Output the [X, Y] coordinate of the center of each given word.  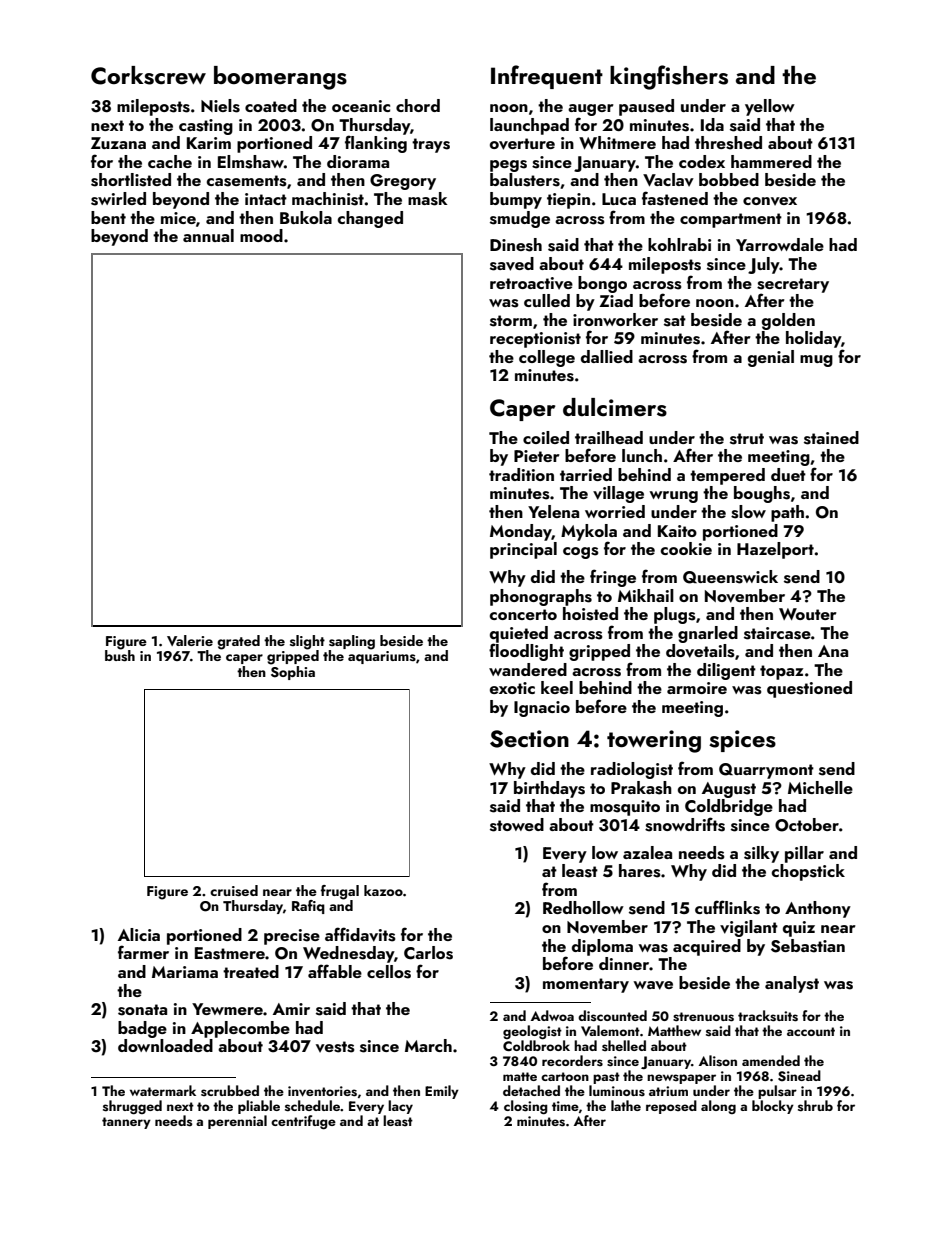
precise [292, 937]
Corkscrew [148, 75]
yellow [770, 107]
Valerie [190, 640]
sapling [352, 642]
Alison [718, 1061]
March [428, 1045]
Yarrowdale [780, 244]
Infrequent [547, 77]
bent [108, 217]
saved [512, 264]
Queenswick [730, 577]
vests [335, 1047]
